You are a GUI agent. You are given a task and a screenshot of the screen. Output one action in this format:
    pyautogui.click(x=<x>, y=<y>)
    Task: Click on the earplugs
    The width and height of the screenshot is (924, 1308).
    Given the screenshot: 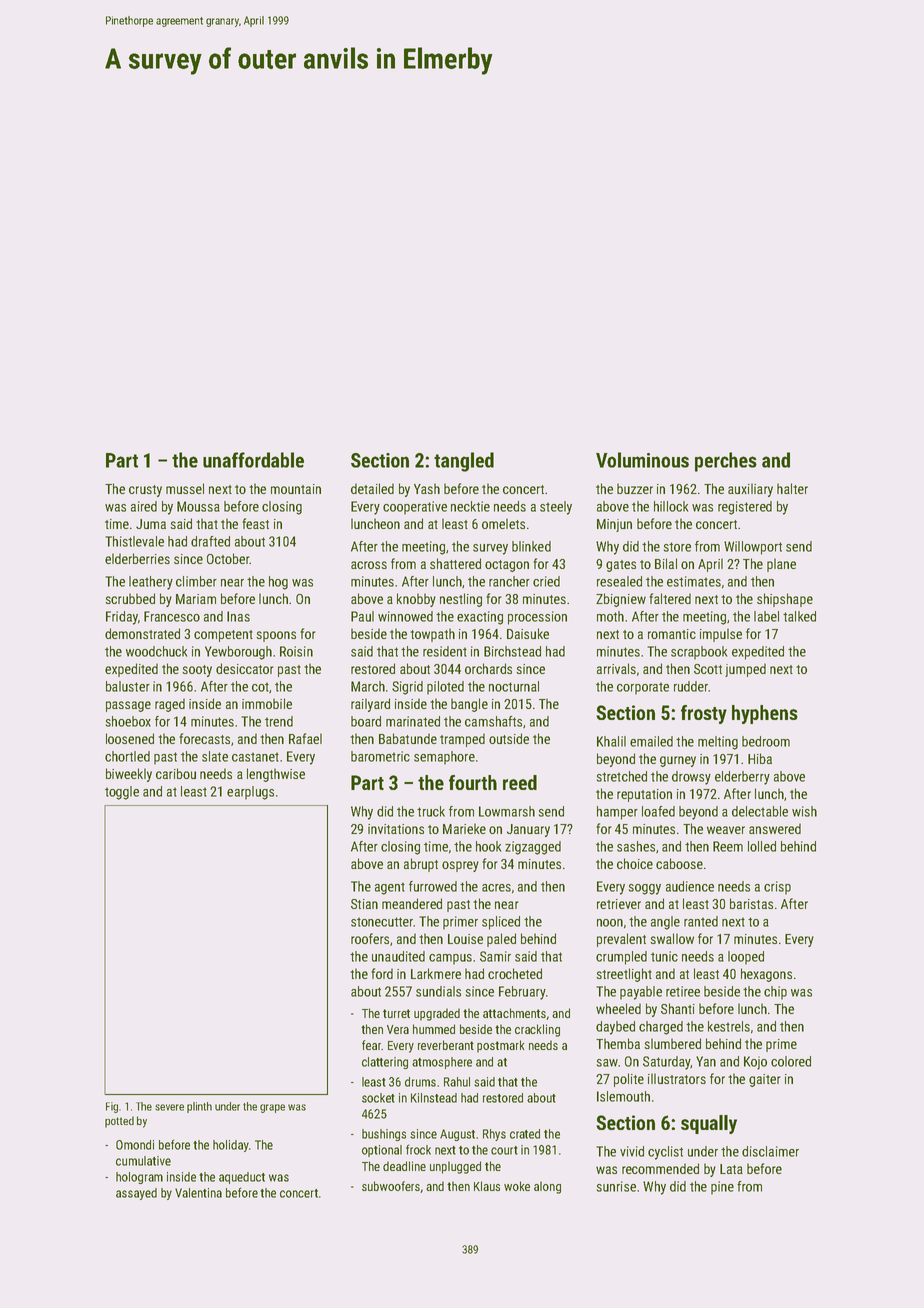 What is the action you would take?
    pyautogui.click(x=250, y=793)
